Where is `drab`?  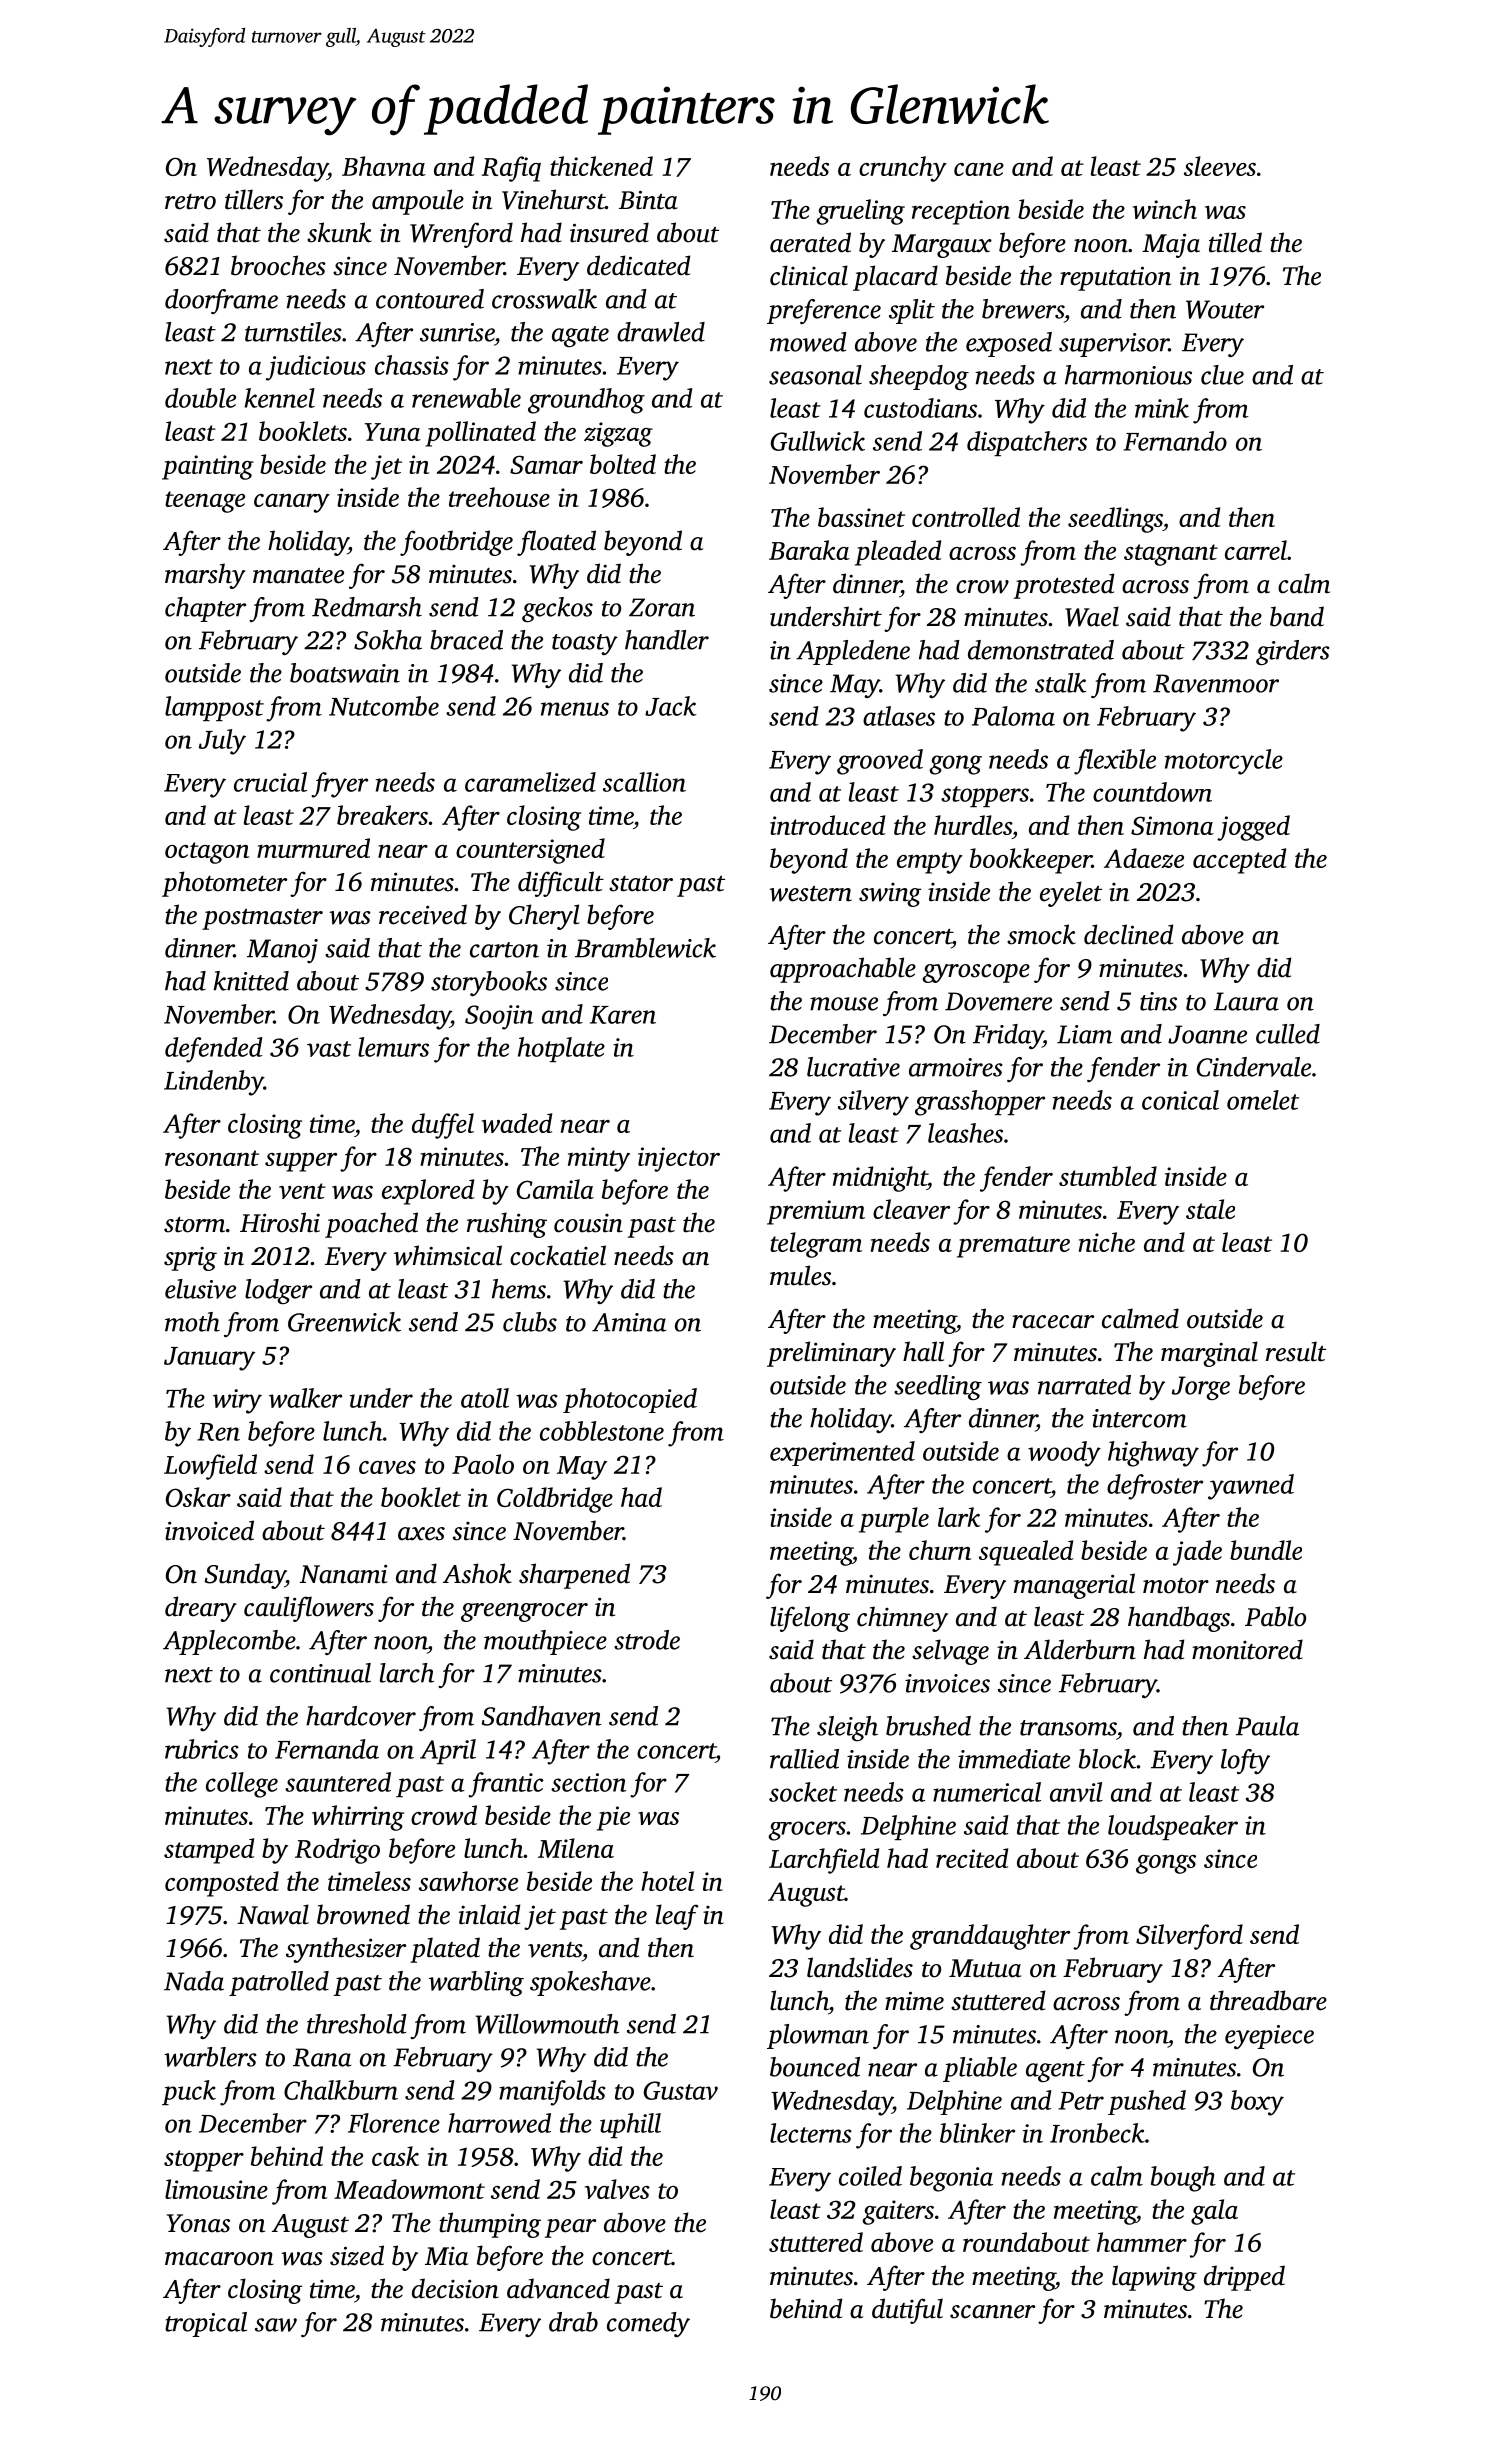
drab is located at coordinates (573, 2322).
